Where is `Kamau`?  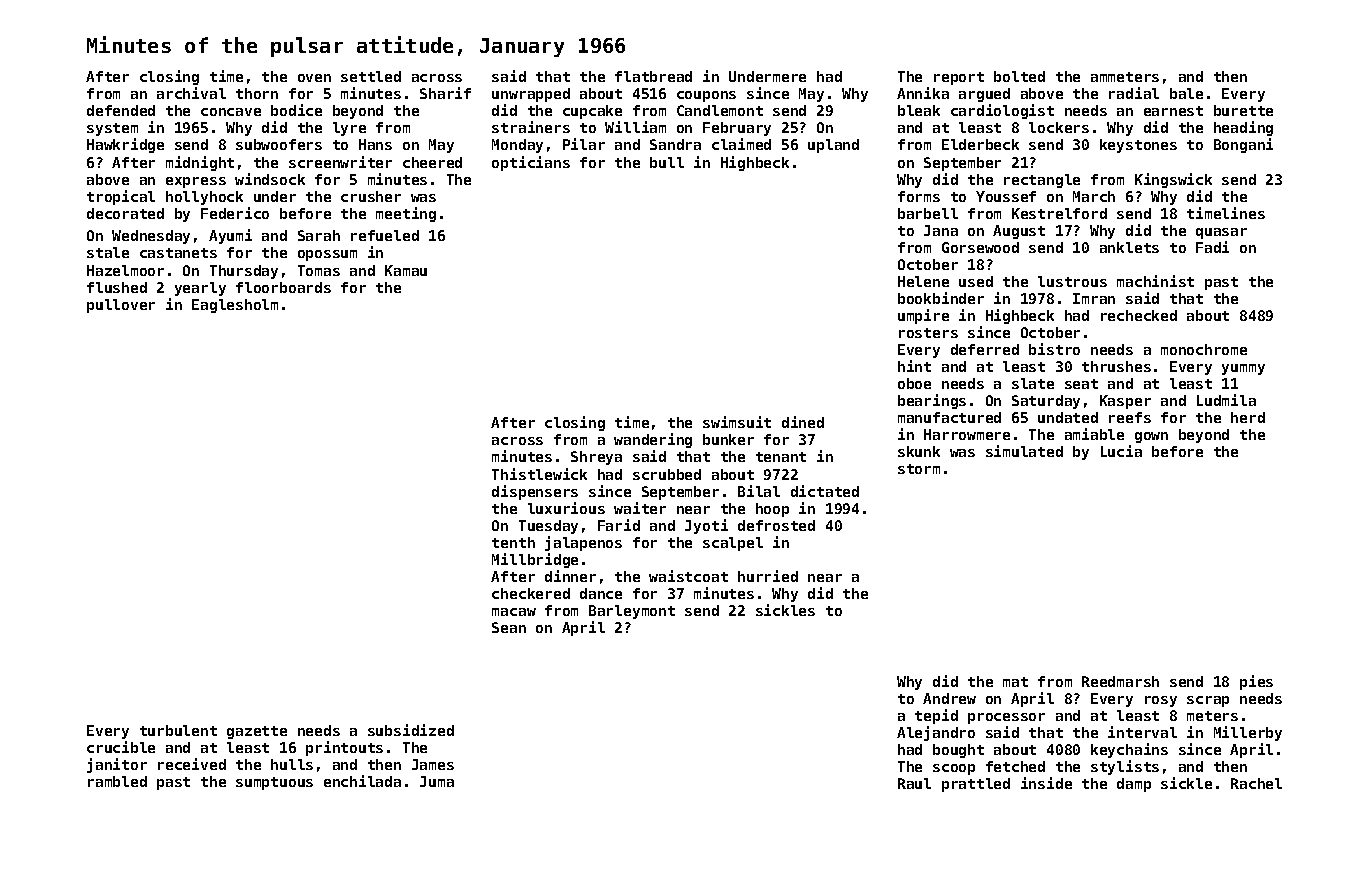
Kamau is located at coordinates (406, 270).
